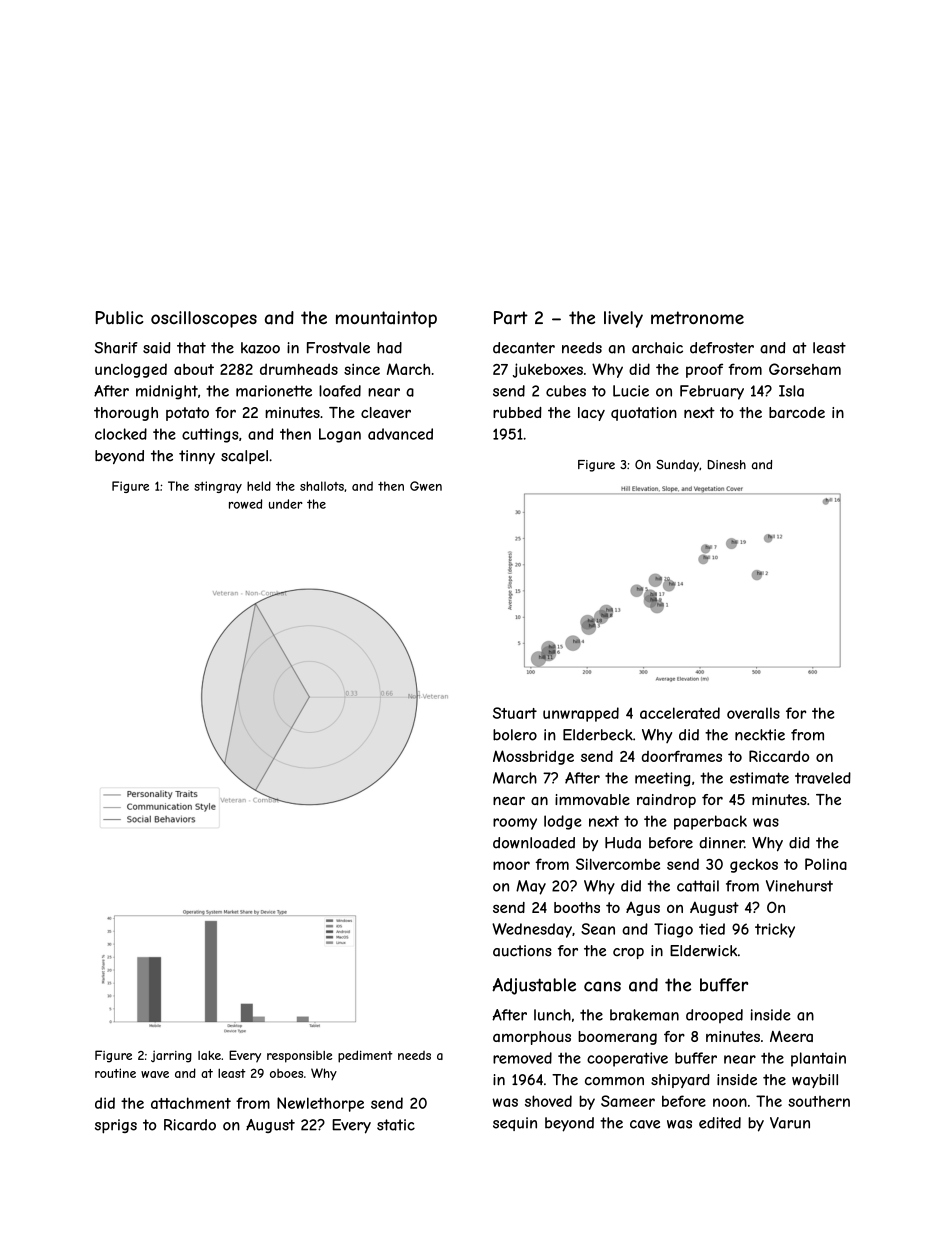 The image size is (952, 1233). What do you see at coordinates (209, 1055) in the screenshot?
I see `lake` at bounding box center [209, 1055].
